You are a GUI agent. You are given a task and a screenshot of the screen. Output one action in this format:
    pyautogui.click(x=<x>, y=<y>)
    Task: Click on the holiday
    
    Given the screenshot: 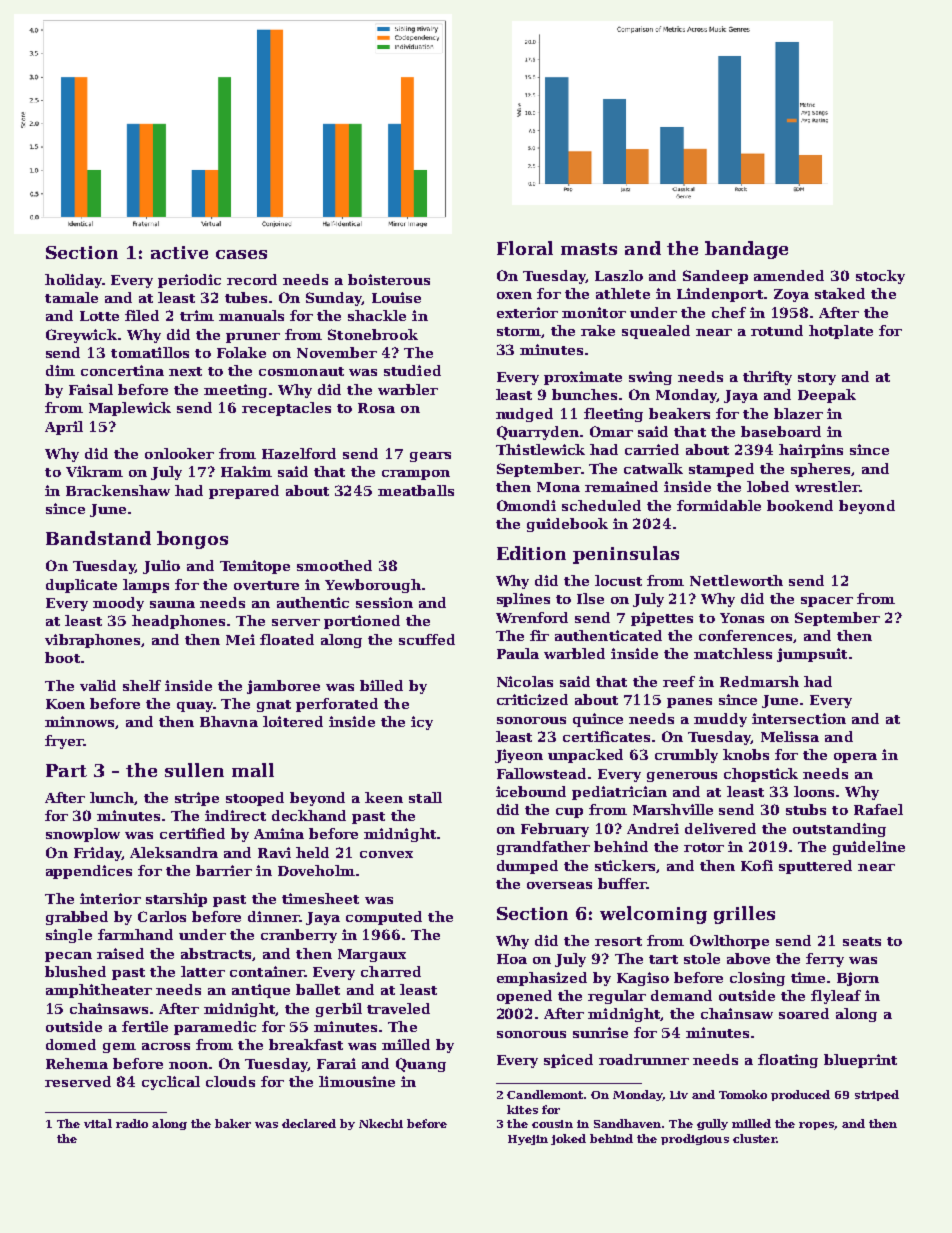 What is the action you would take?
    pyautogui.click(x=73, y=281)
